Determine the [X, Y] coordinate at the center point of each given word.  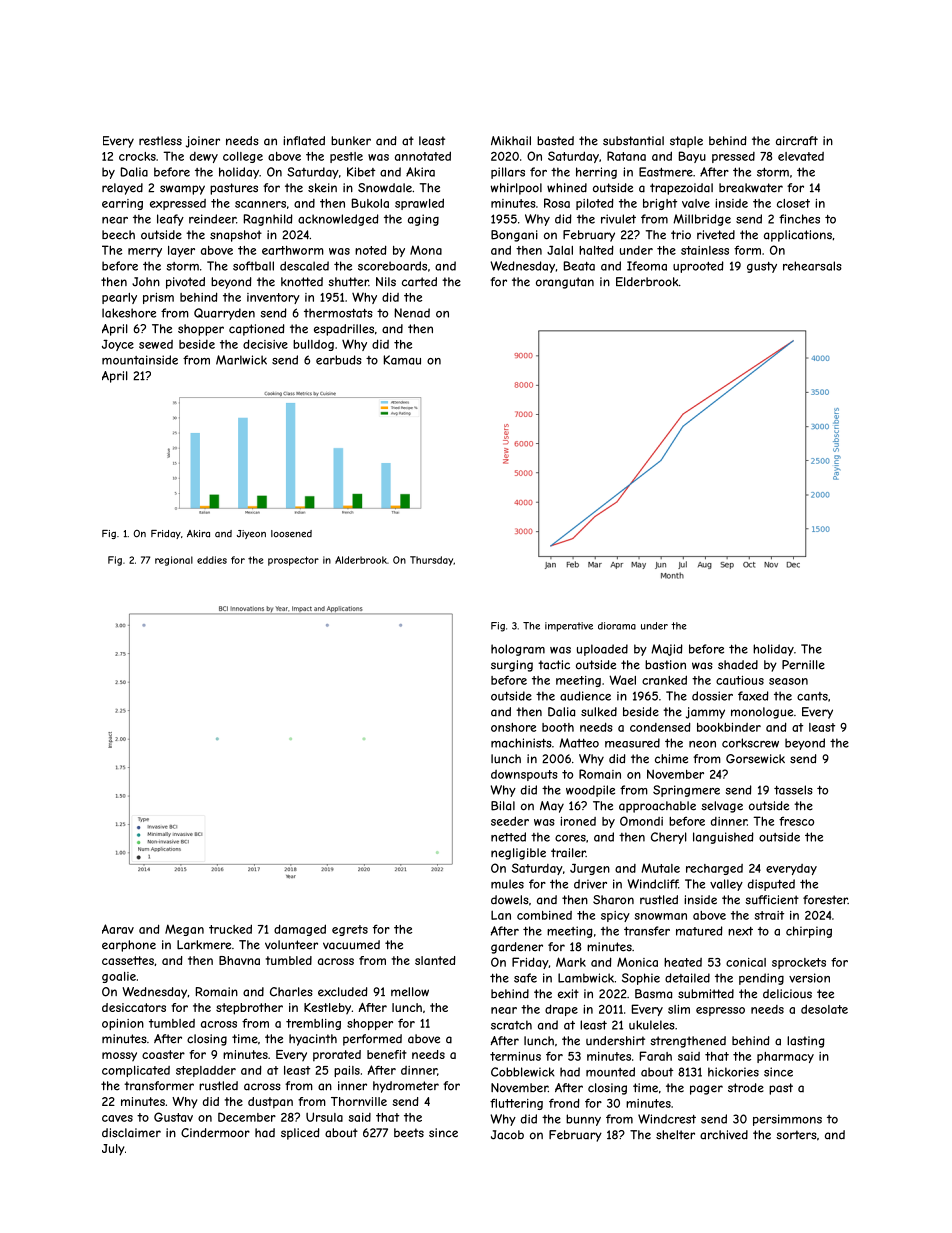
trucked [230, 929]
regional [174, 561]
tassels [793, 790]
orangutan [565, 283]
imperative [569, 627]
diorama [617, 626]
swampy [182, 190]
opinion [123, 1024]
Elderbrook [647, 282]
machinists [521, 743]
